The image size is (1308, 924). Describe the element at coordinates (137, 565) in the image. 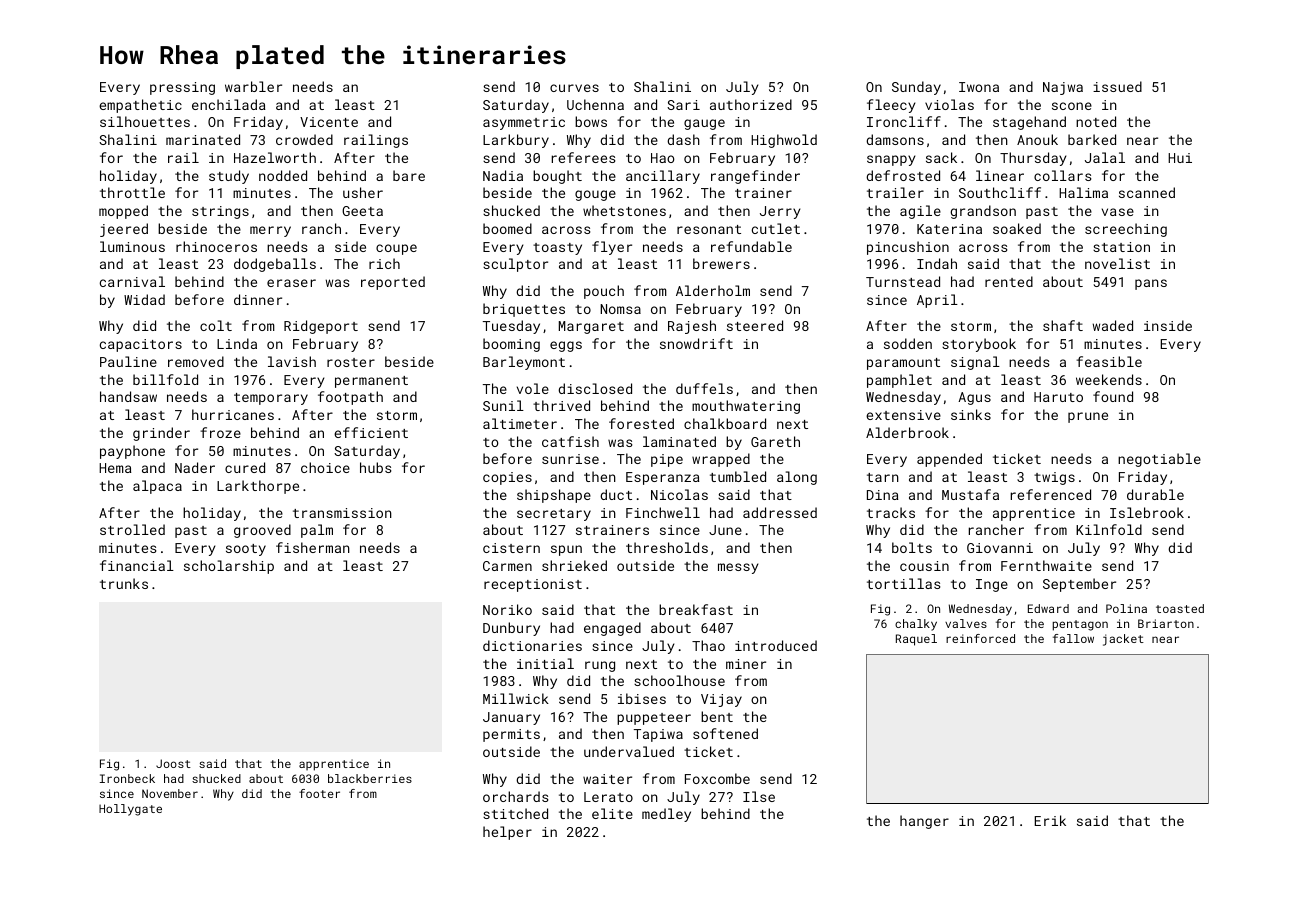

I see `financial` at that location.
